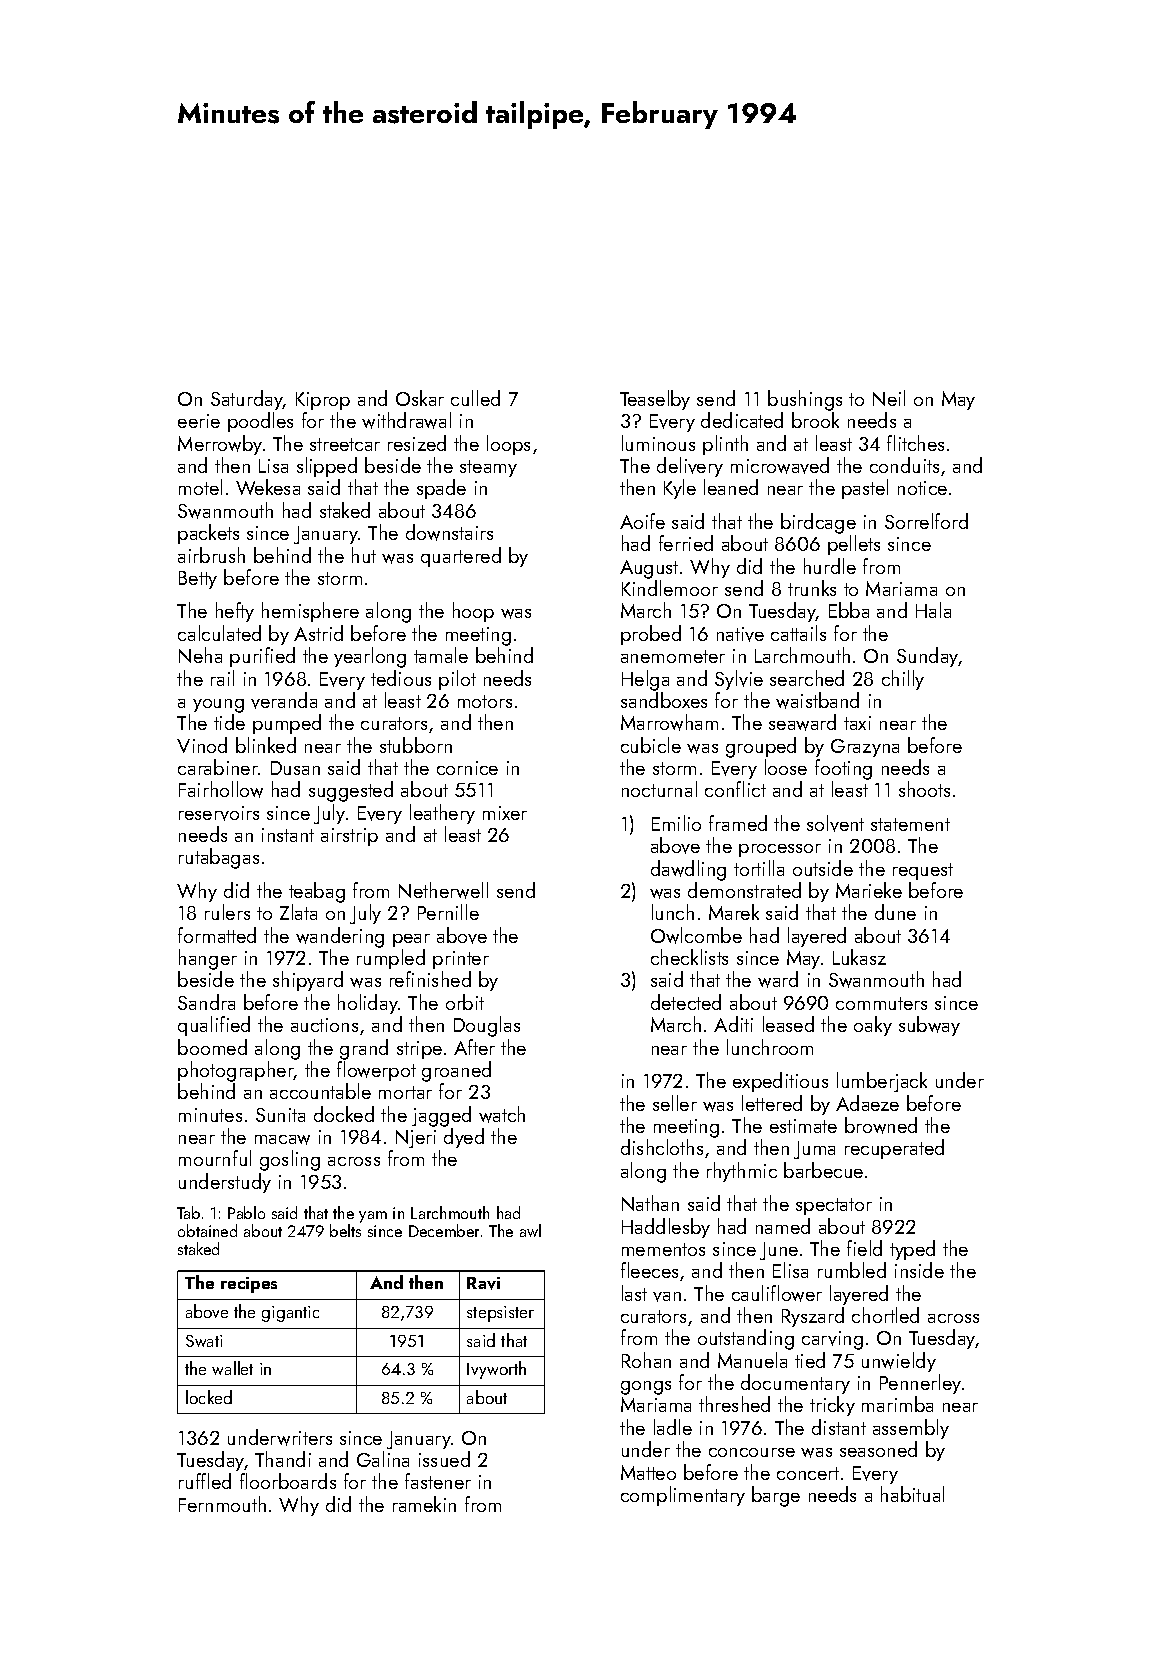 This page has width=1165, height=1654. What do you see at coordinates (206, 1002) in the page?
I see `Sandra` at bounding box center [206, 1002].
